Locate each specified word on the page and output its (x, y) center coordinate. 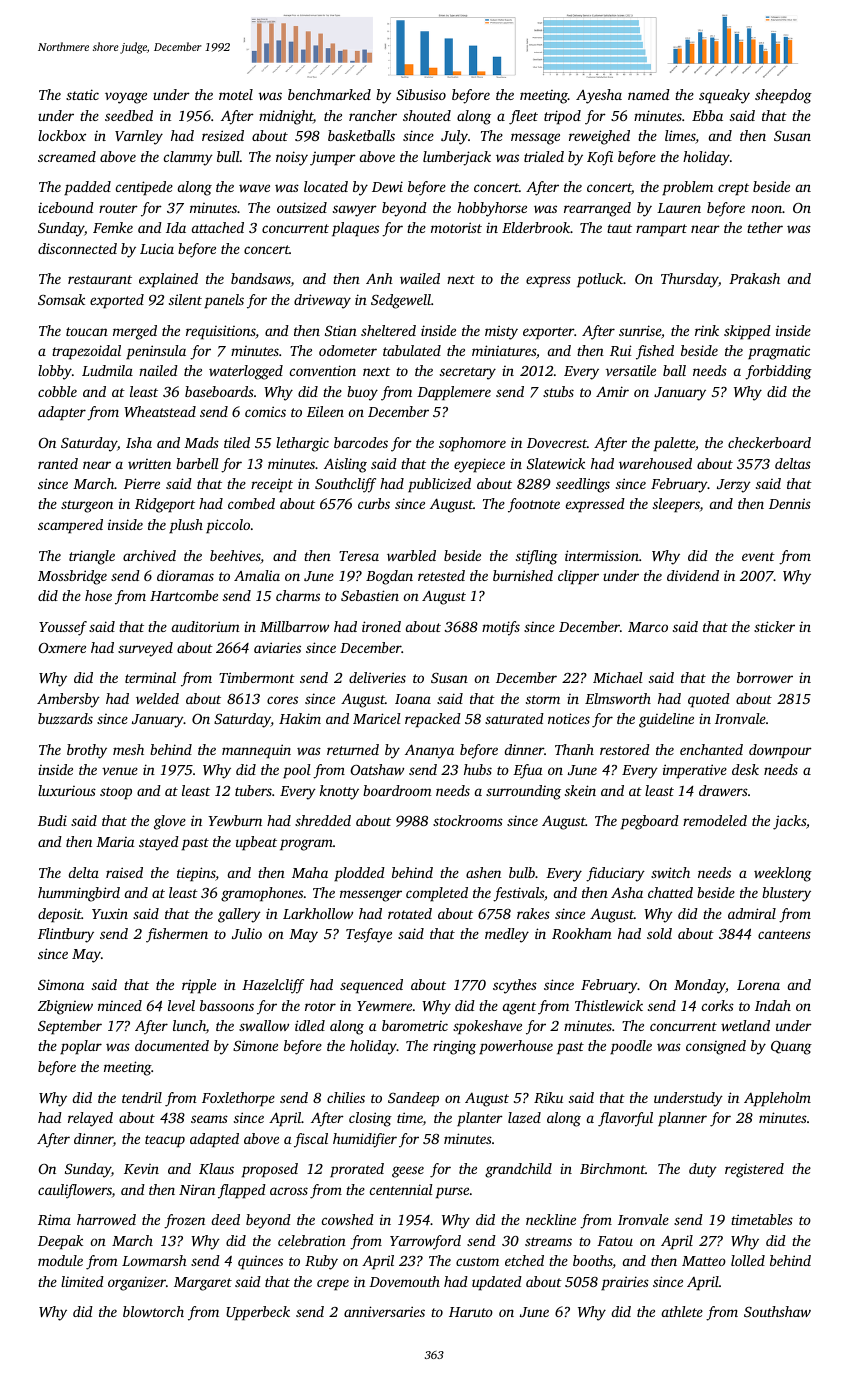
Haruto (471, 1312)
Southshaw (777, 1311)
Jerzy (734, 486)
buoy (362, 393)
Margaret (203, 1284)
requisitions (220, 332)
